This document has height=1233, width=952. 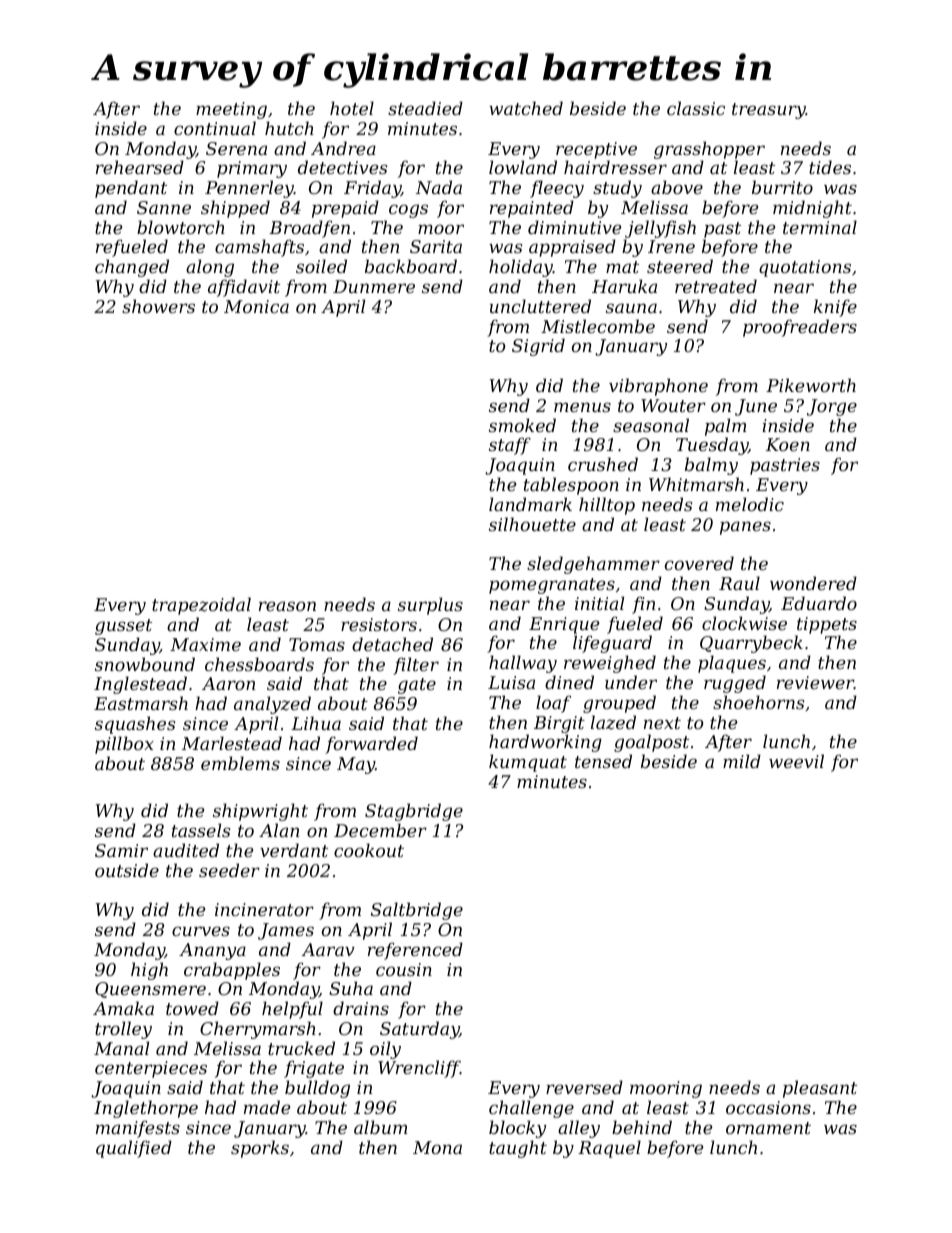 I want to click on affidavit, so click(x=244, y=288).
